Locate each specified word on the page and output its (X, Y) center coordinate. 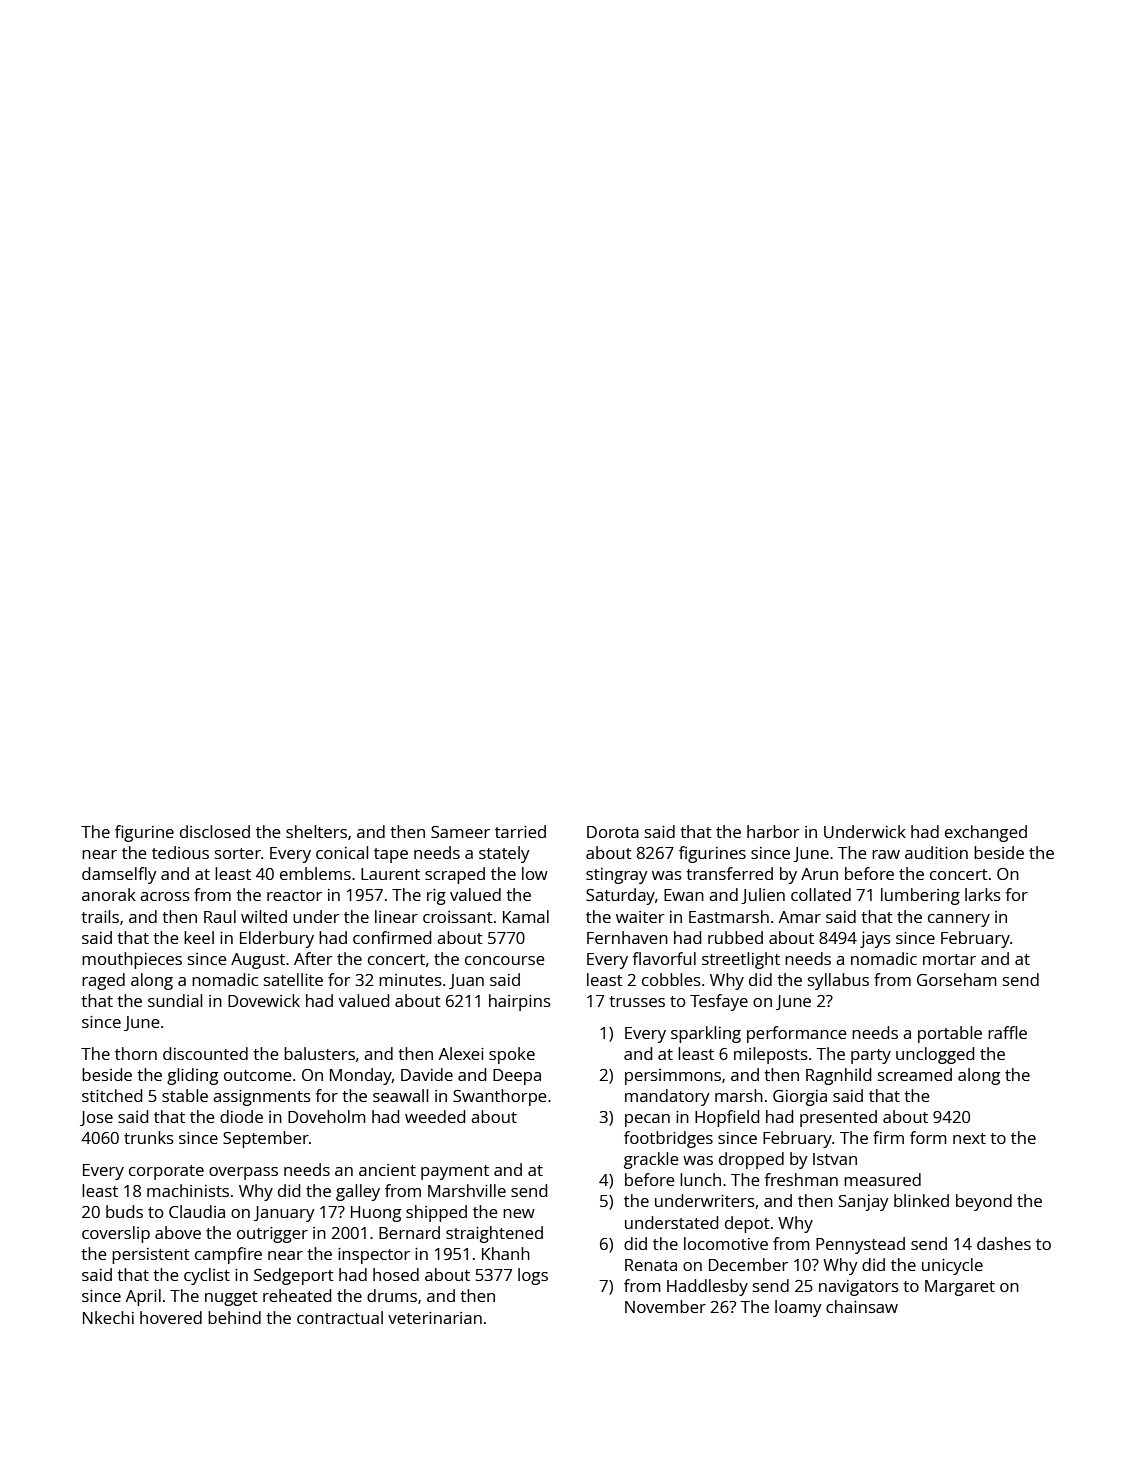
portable (950, 1034)
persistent (151, 1256)
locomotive (726, 1243)
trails (100, 916)
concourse (505, 960)
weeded (435, 1116)
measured (882, 1179)
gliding (192, 1076)
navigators (859, 1288)
